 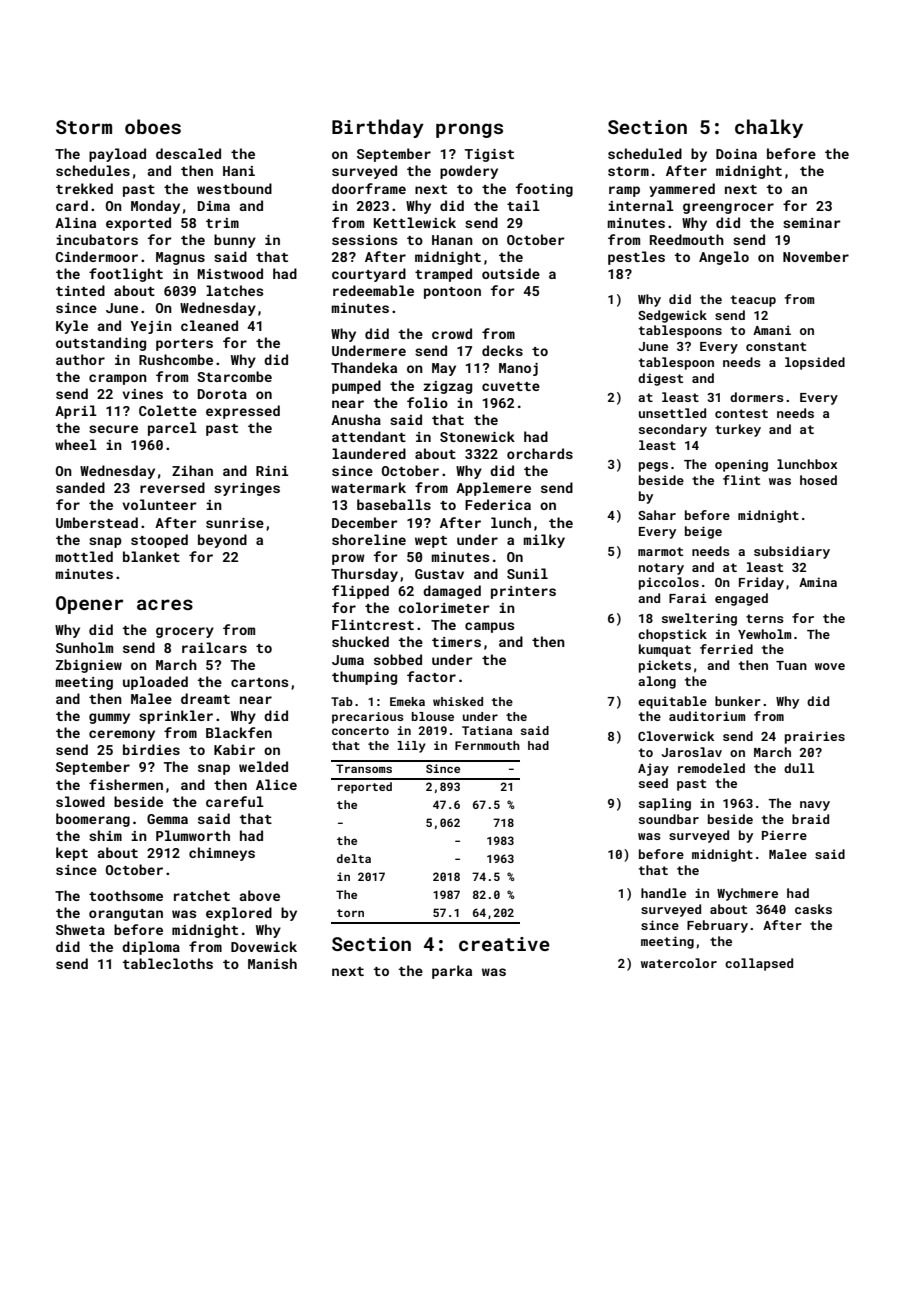 What do you see at coordinates (657, 682) in the page?
I see `along` at bounding box center [657, 682].
